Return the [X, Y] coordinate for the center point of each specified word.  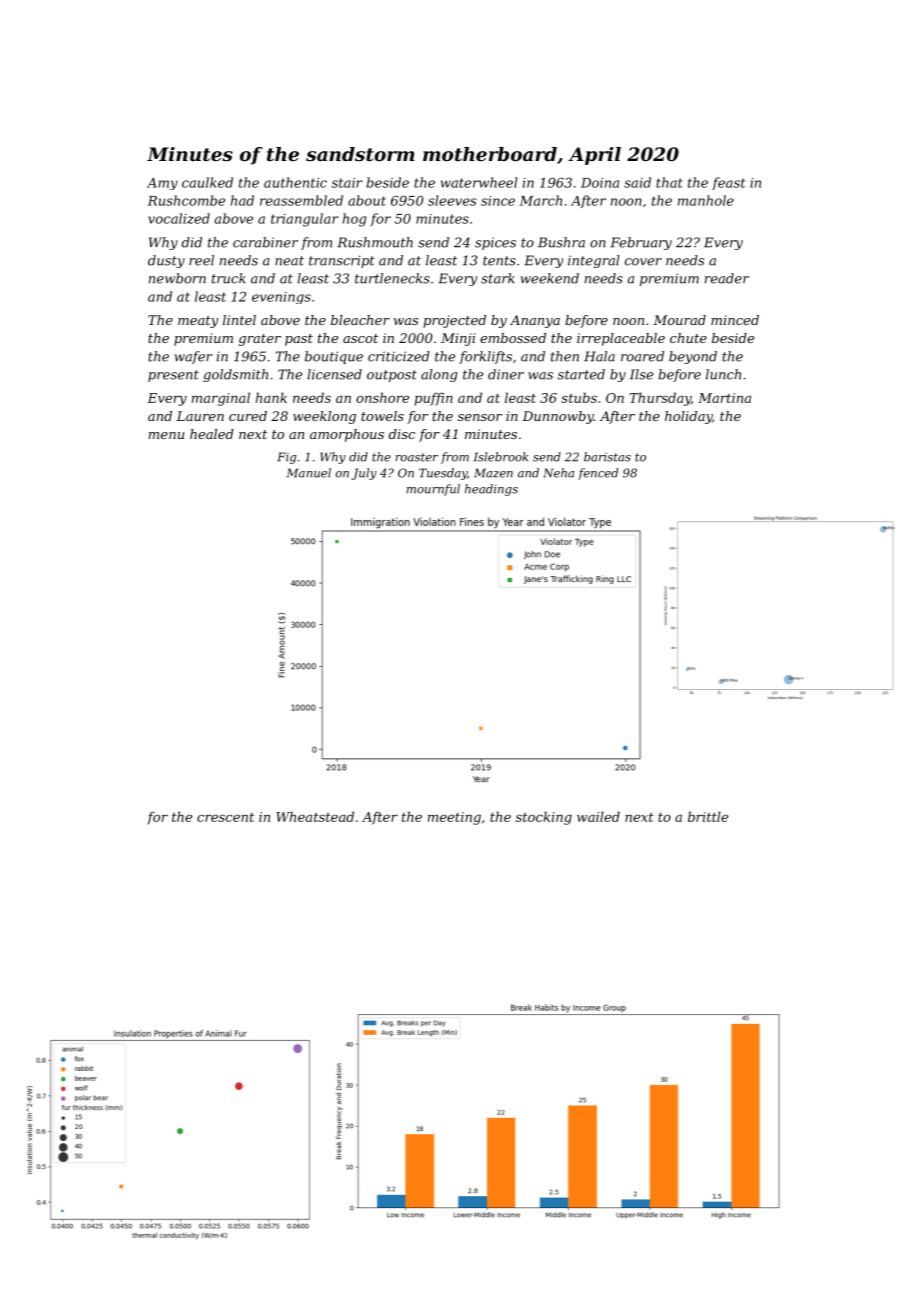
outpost [392, 376]
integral [594, 261]
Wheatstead [315, 816]
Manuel [309, 473]
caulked [207, 182]
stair [347, 183]
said [637, 182]
